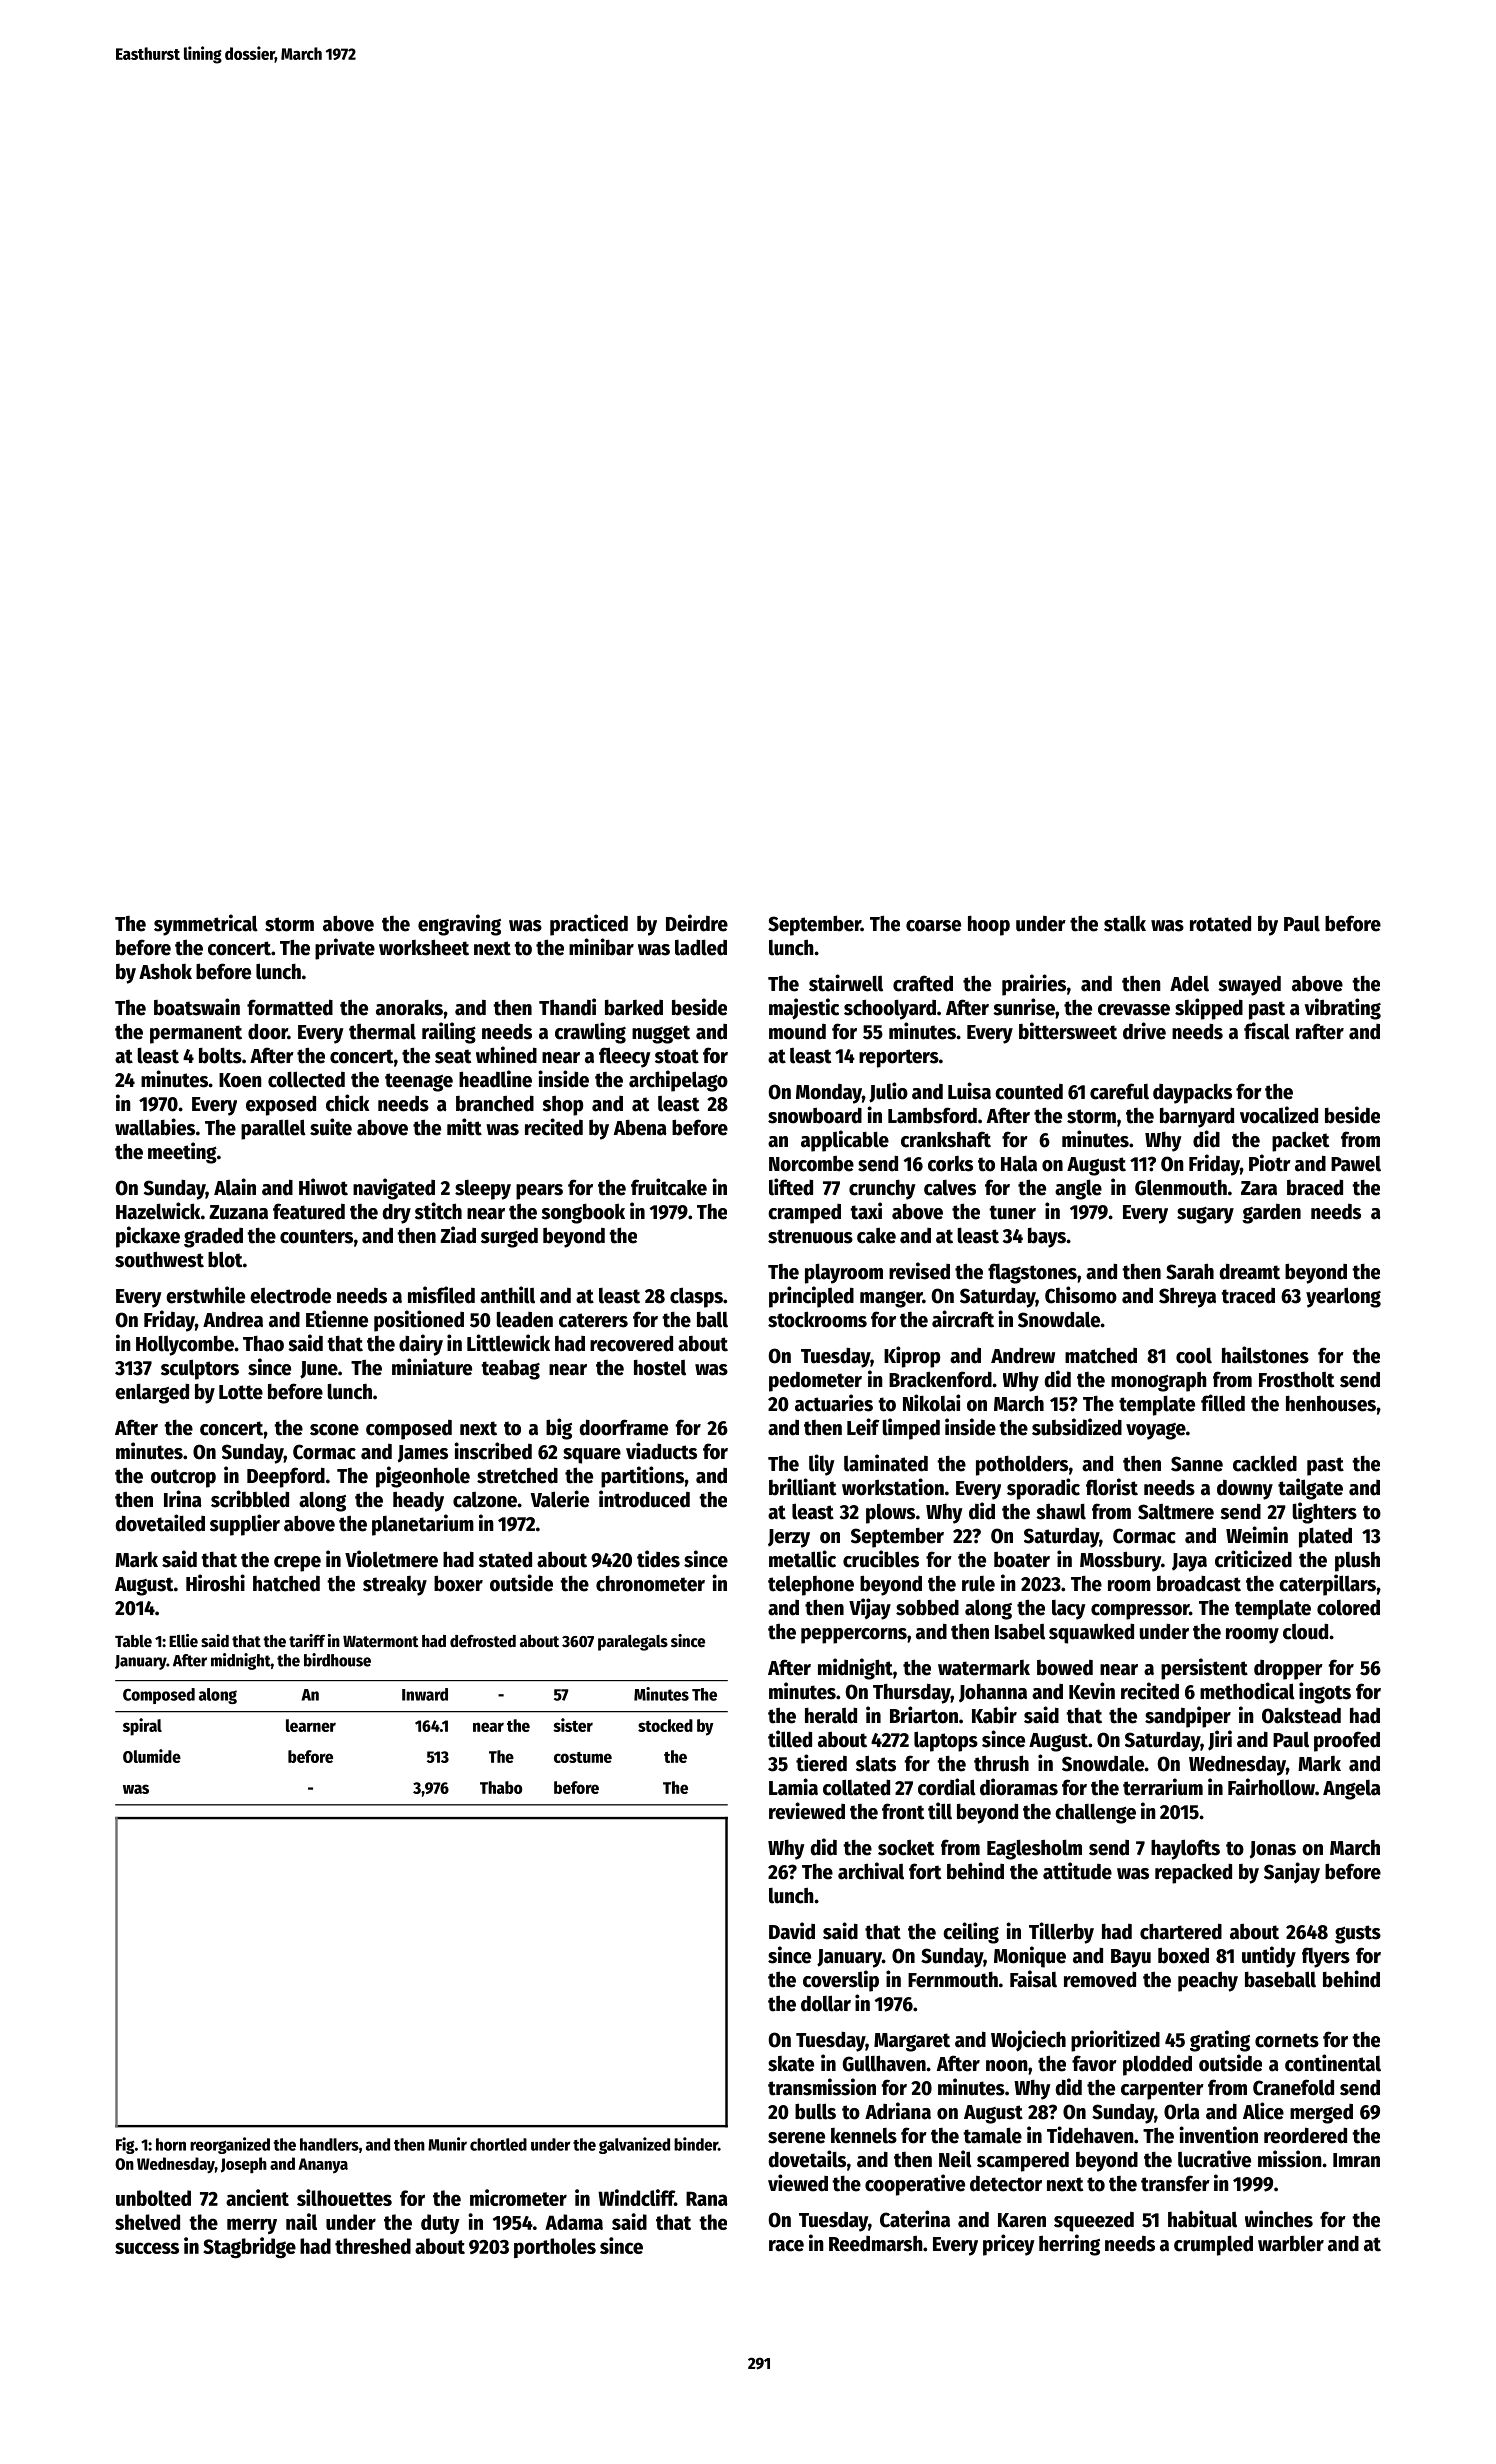  I want to click on June, so click(319, 1370).
